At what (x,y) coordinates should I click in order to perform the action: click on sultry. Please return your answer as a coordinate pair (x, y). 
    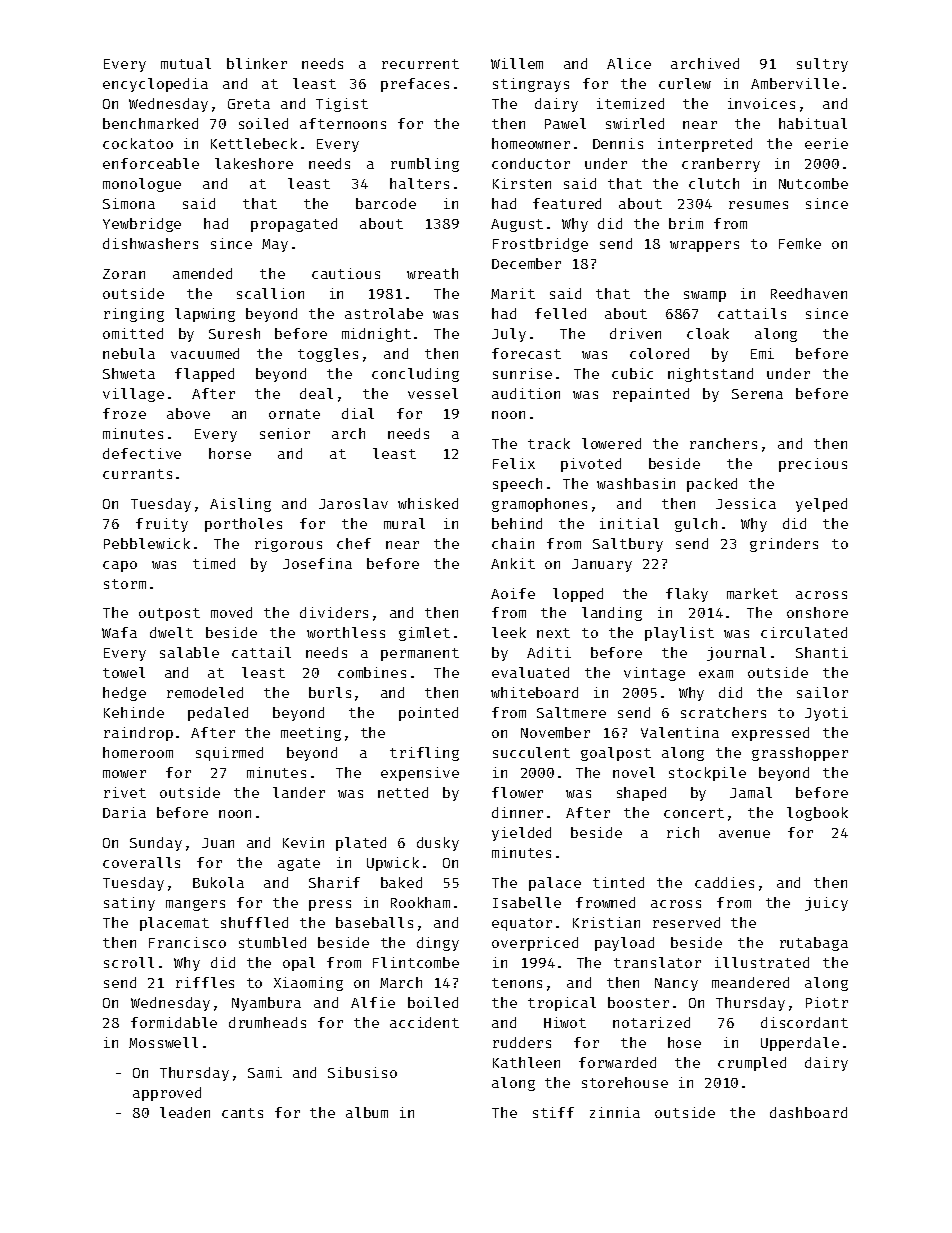
    Looking at the image, I should click on (822, 65).
